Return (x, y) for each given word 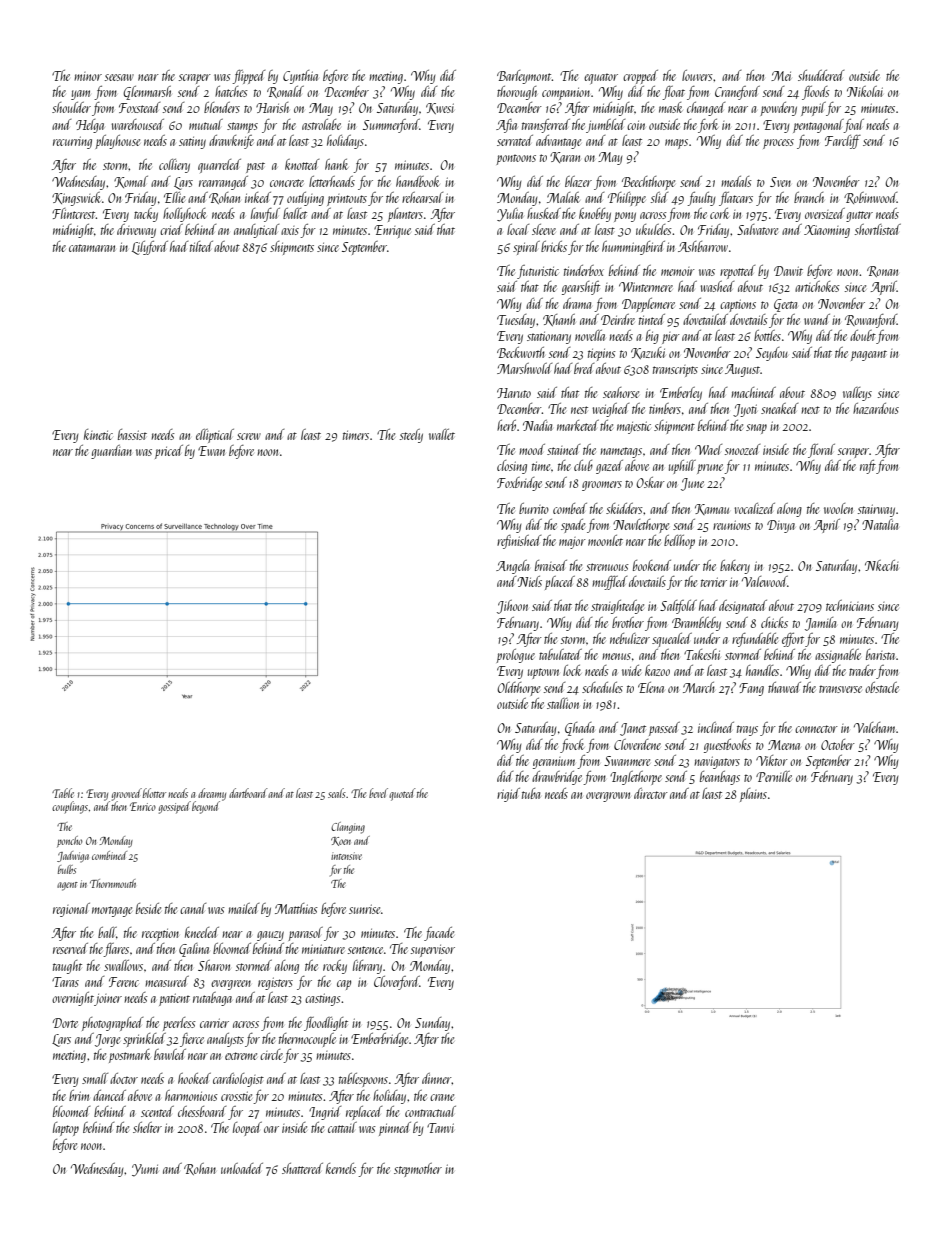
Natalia (880, 524)
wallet (442, 434)
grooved (127, 794)
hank (336, 164)
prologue (515, 656)
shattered (302, 1168)
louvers (697, 75)
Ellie (174, 197)
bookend (652, 565)
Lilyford (150, 248)
